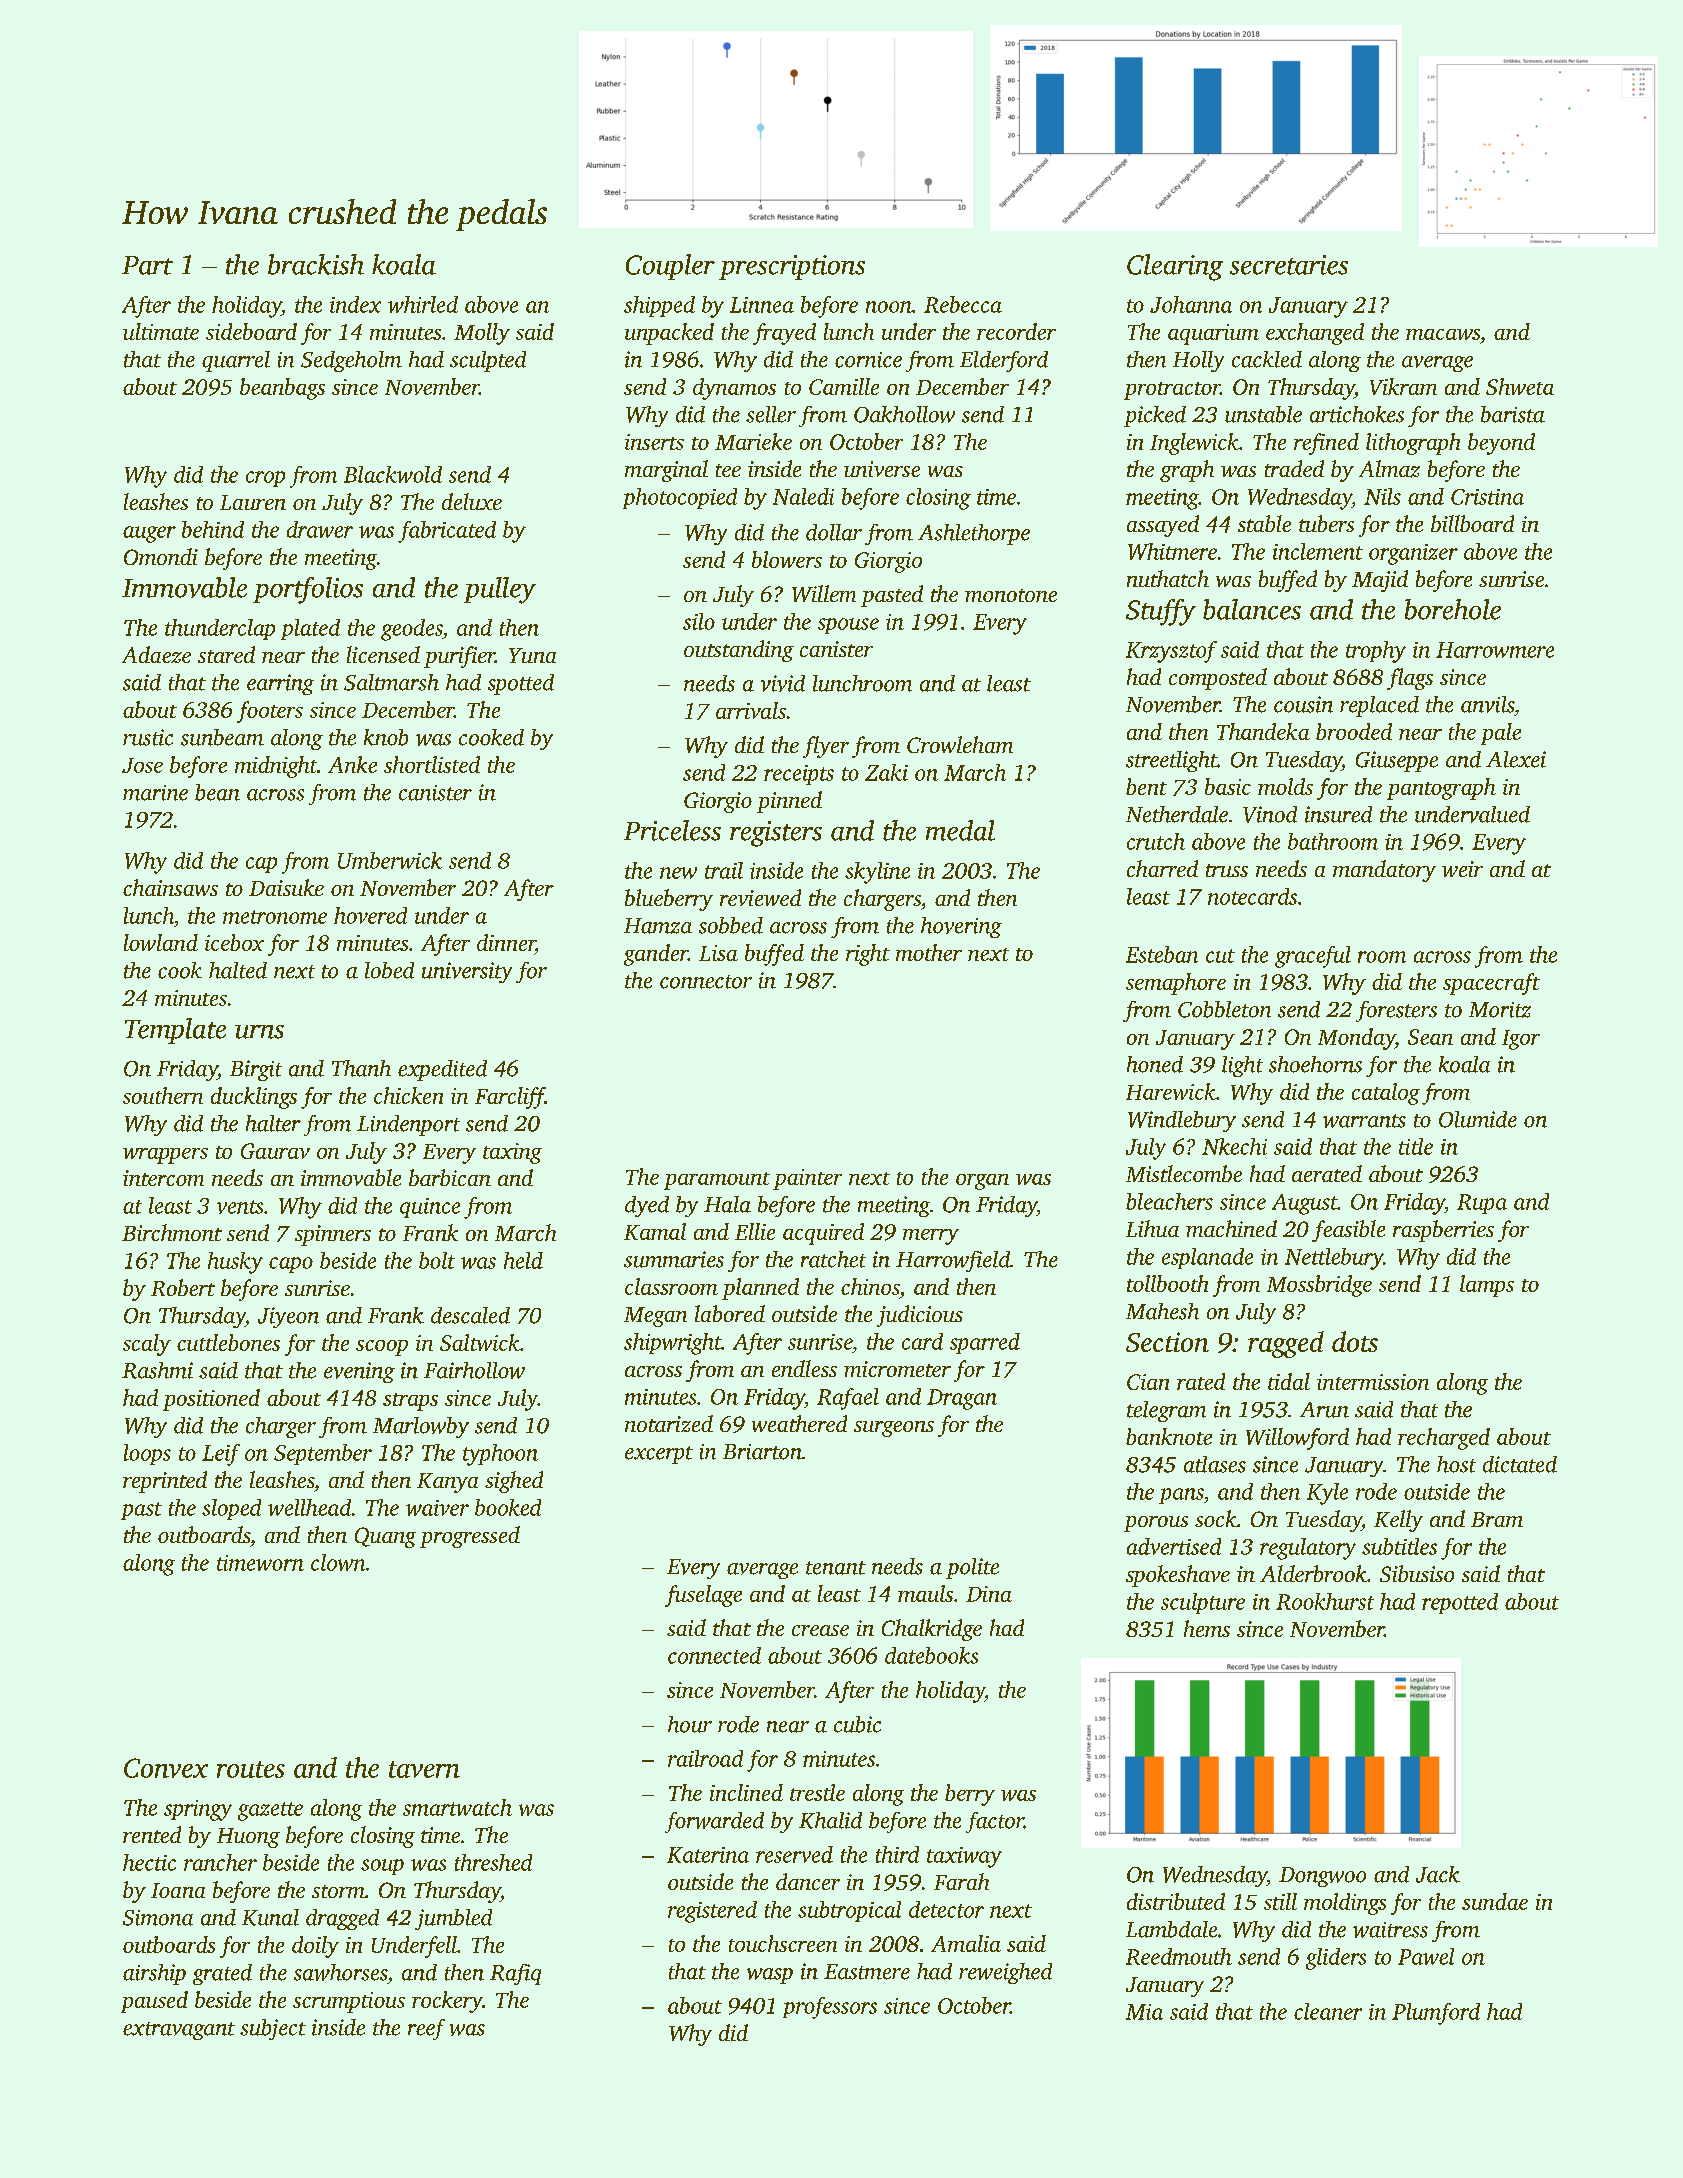  Describe the element at coordinates (1215, 1464) in the screenshot. I see `atlases` at that location.
